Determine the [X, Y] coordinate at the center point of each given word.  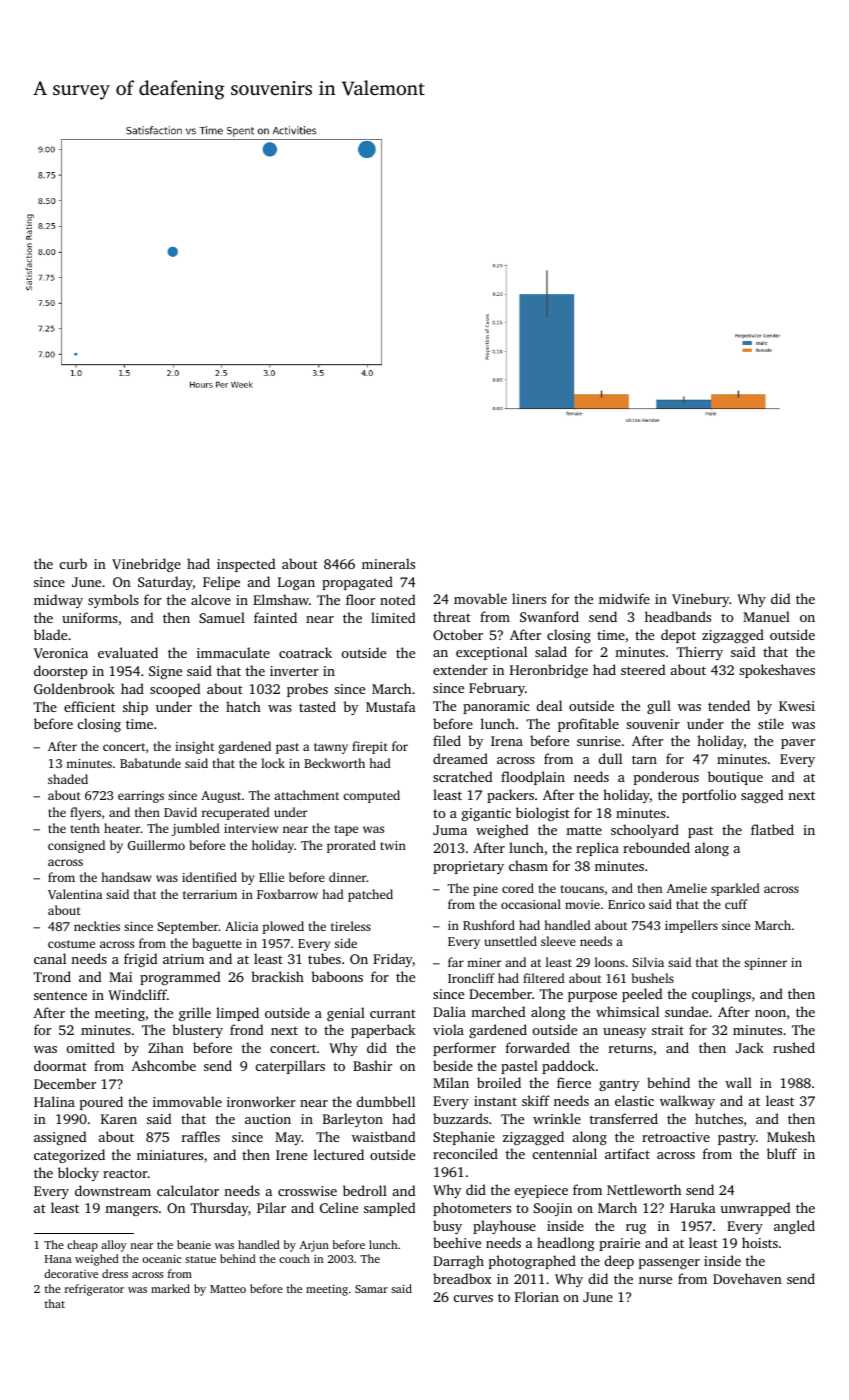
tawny [331, 748]
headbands [678, 616]
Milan [451, 1082]
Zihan [166, 1047]
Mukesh [791, 1136]
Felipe [221, 583]
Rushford [489, 925]
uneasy [624, 1033]
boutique [735, 778]
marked [170, 1288]
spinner [765, 964]
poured [101, 1103]
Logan [296, 583]
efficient [89, 706]
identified [209, 877]
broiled [499, 1082]
